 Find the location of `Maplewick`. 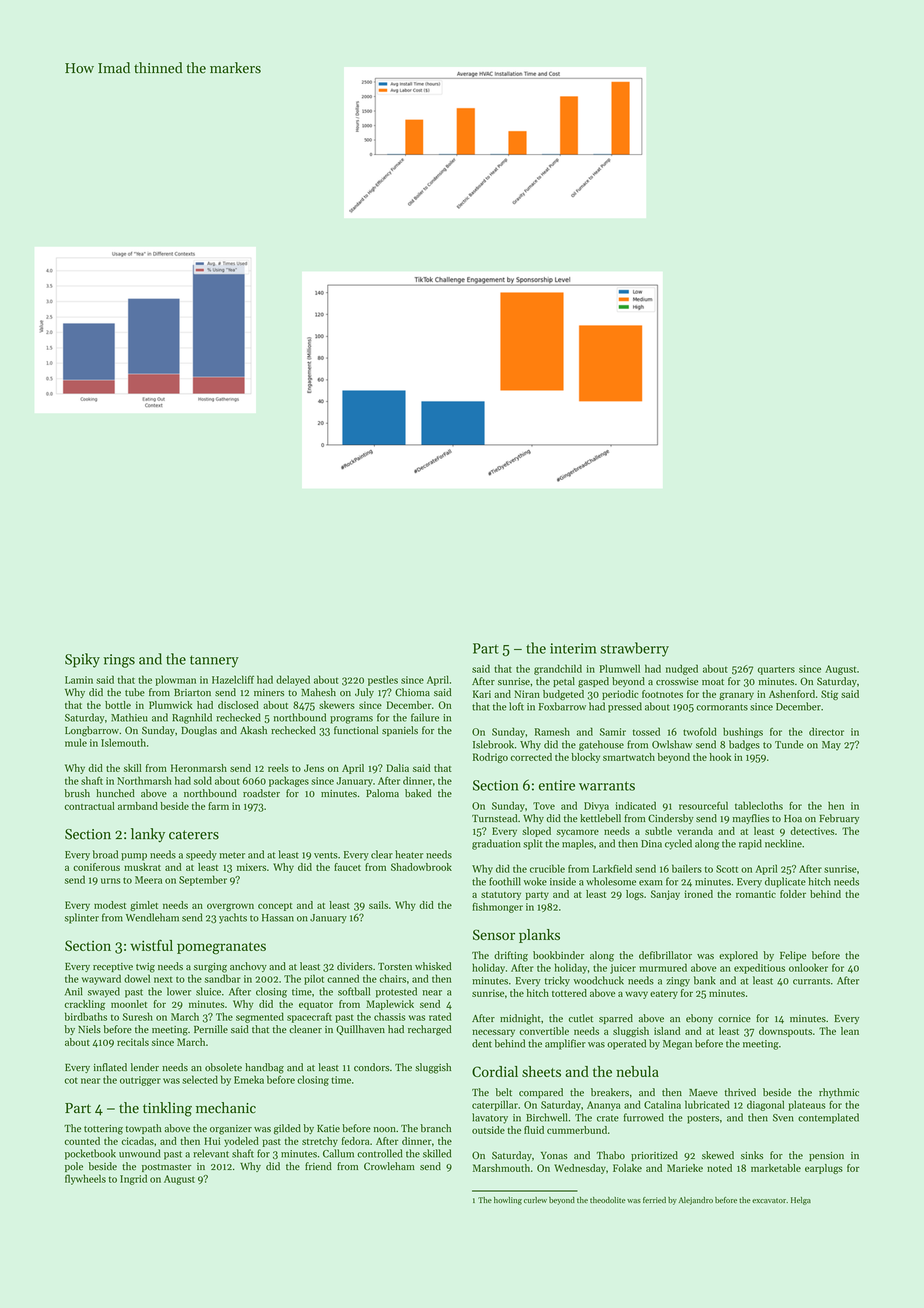

Maplewick is located at coordinates (390, 1005).
